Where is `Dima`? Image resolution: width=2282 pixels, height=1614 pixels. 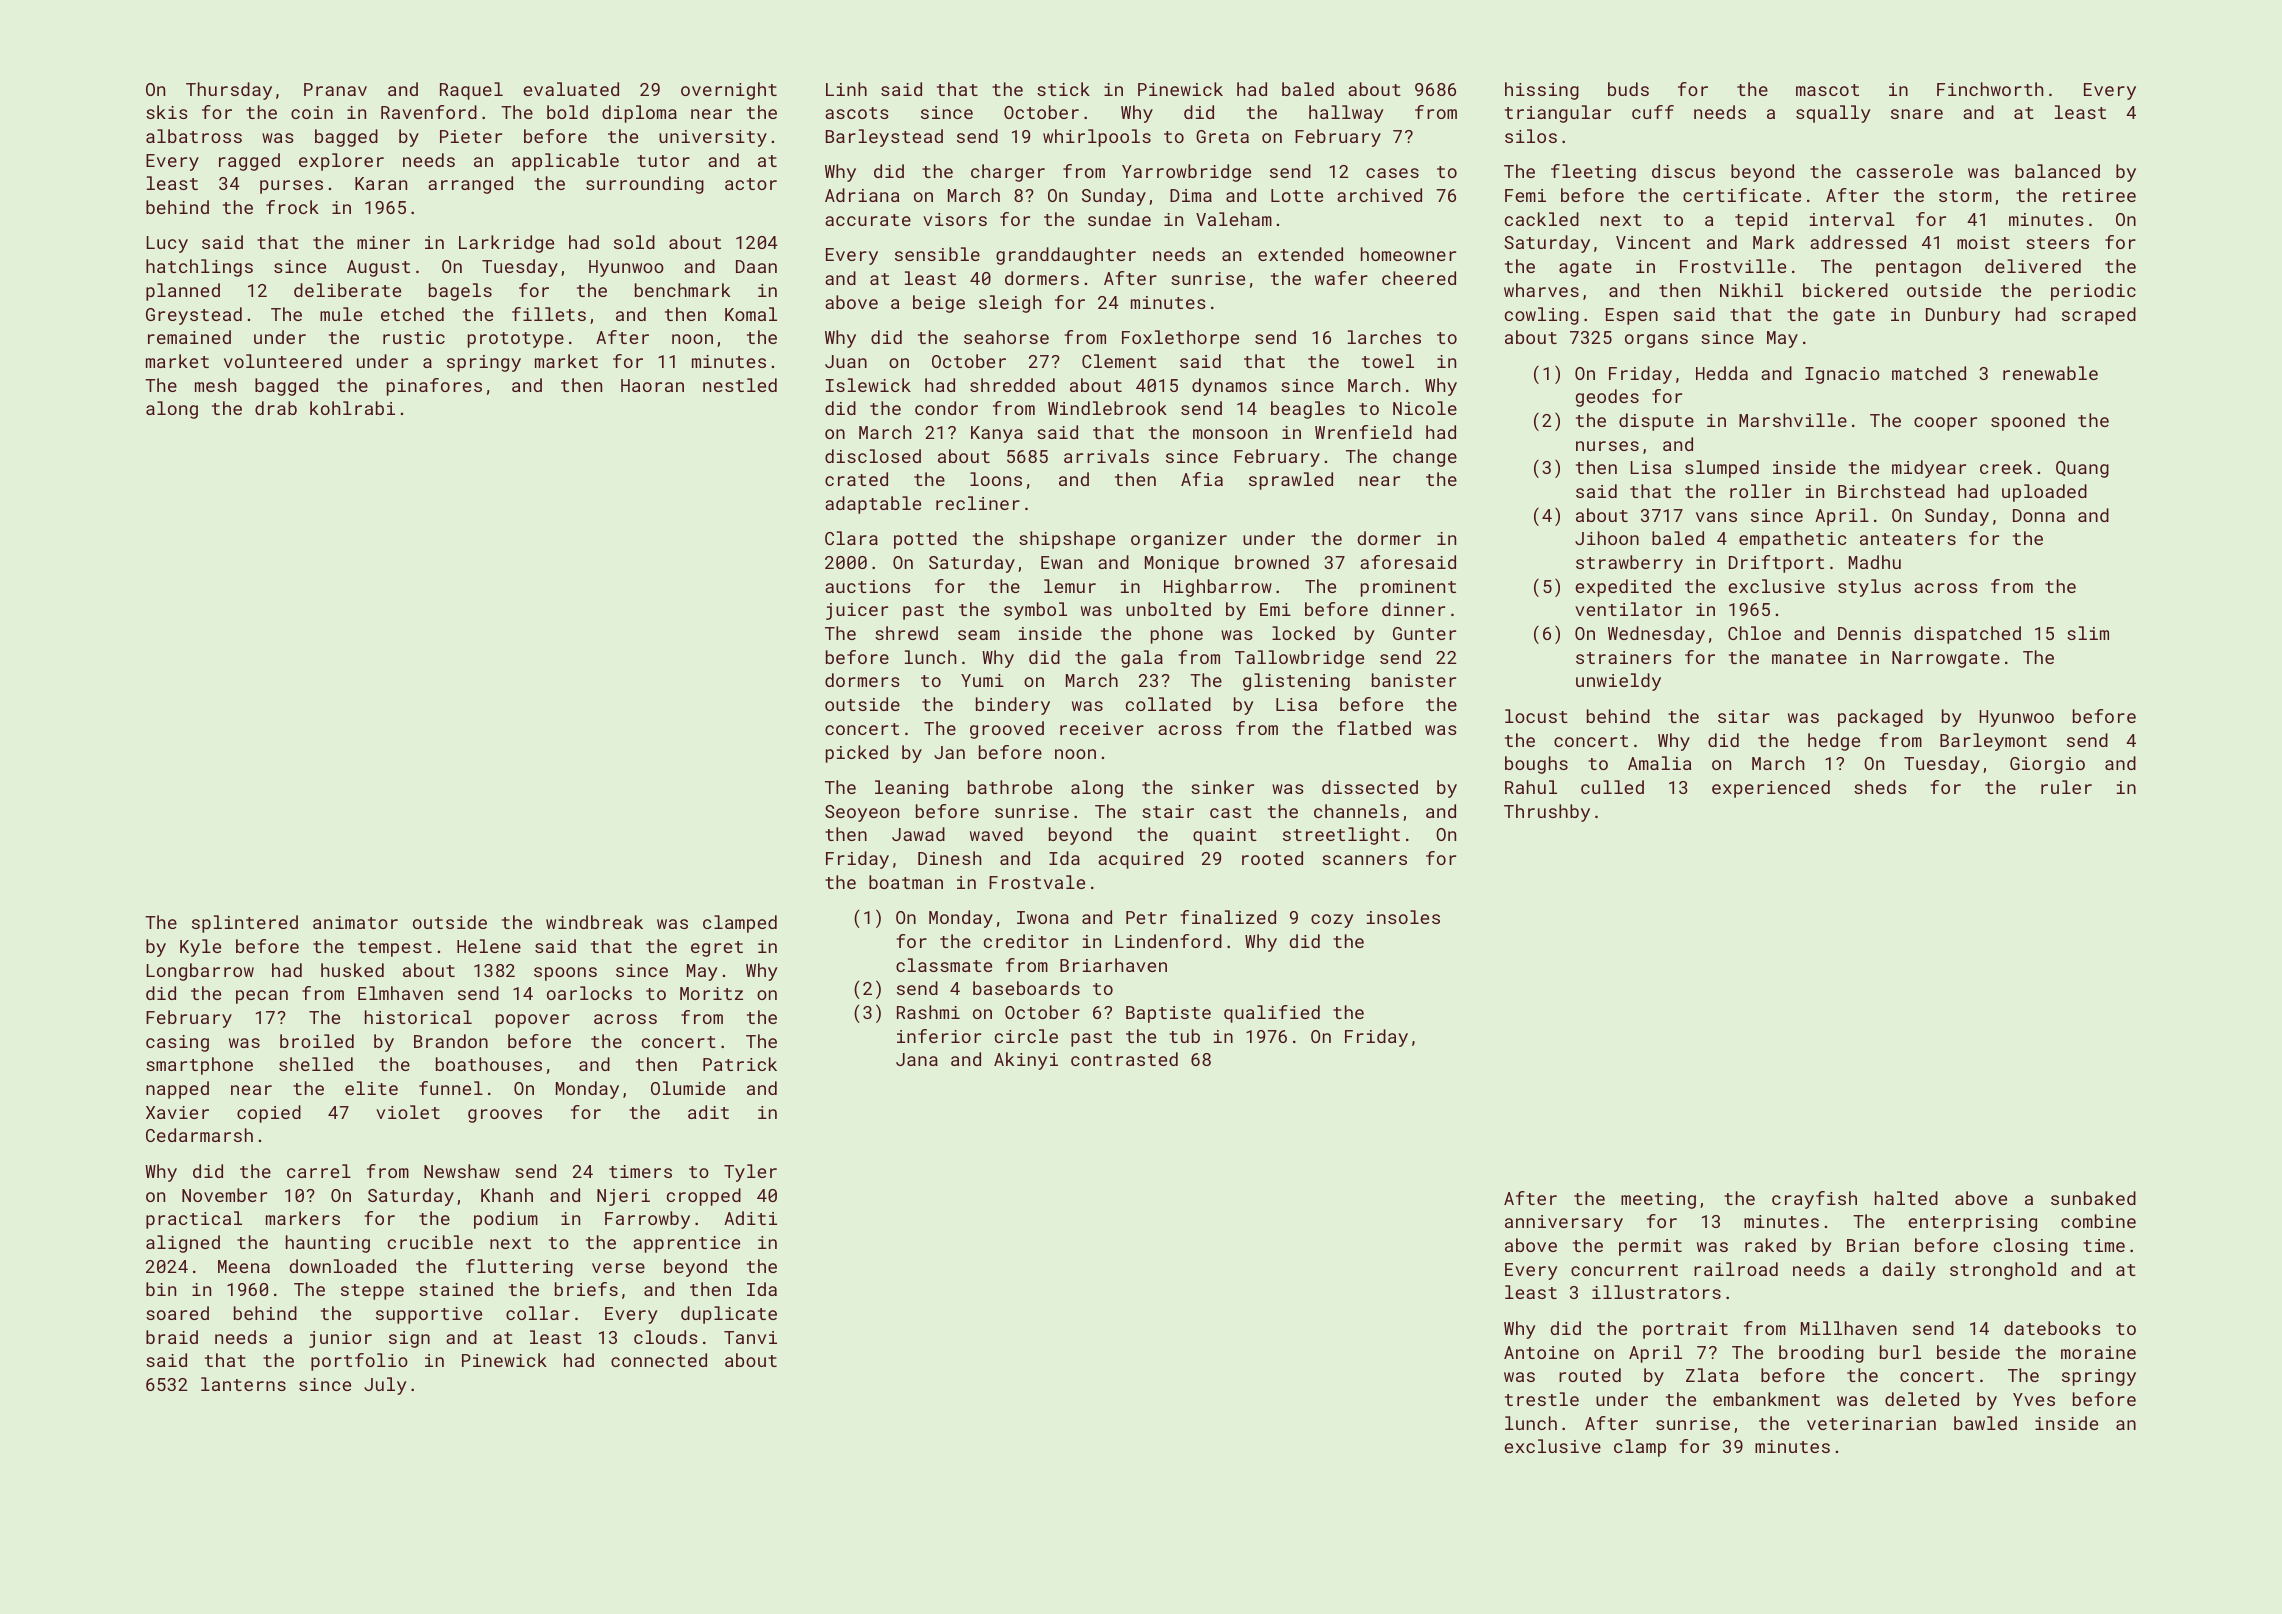 Dima is located at coordinates (1191, 195).
